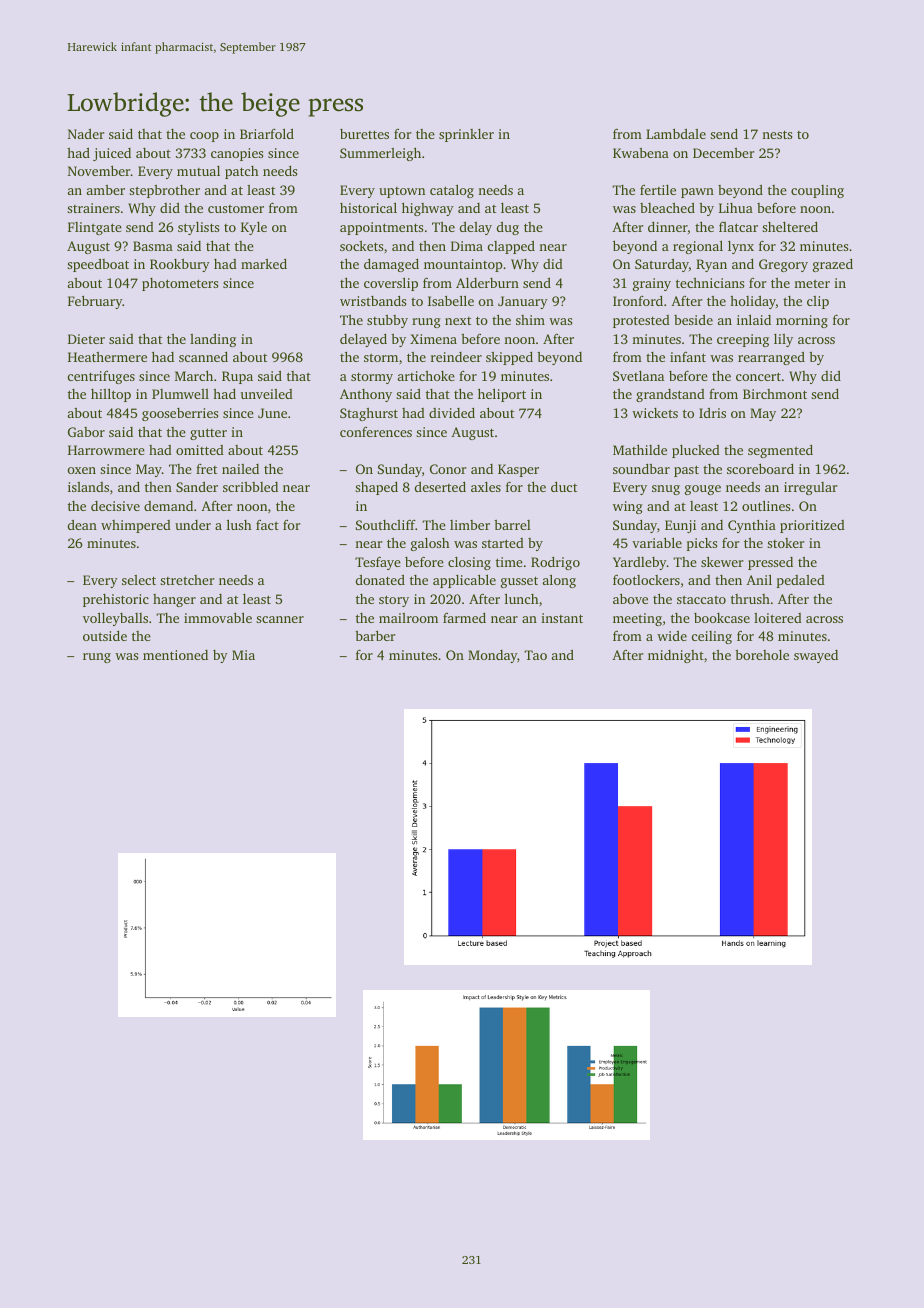 The image size is (924, 1308). What do you see at coordinates (243, 655) in the document?
I see `Mia` at bounding box center [243, 655].
